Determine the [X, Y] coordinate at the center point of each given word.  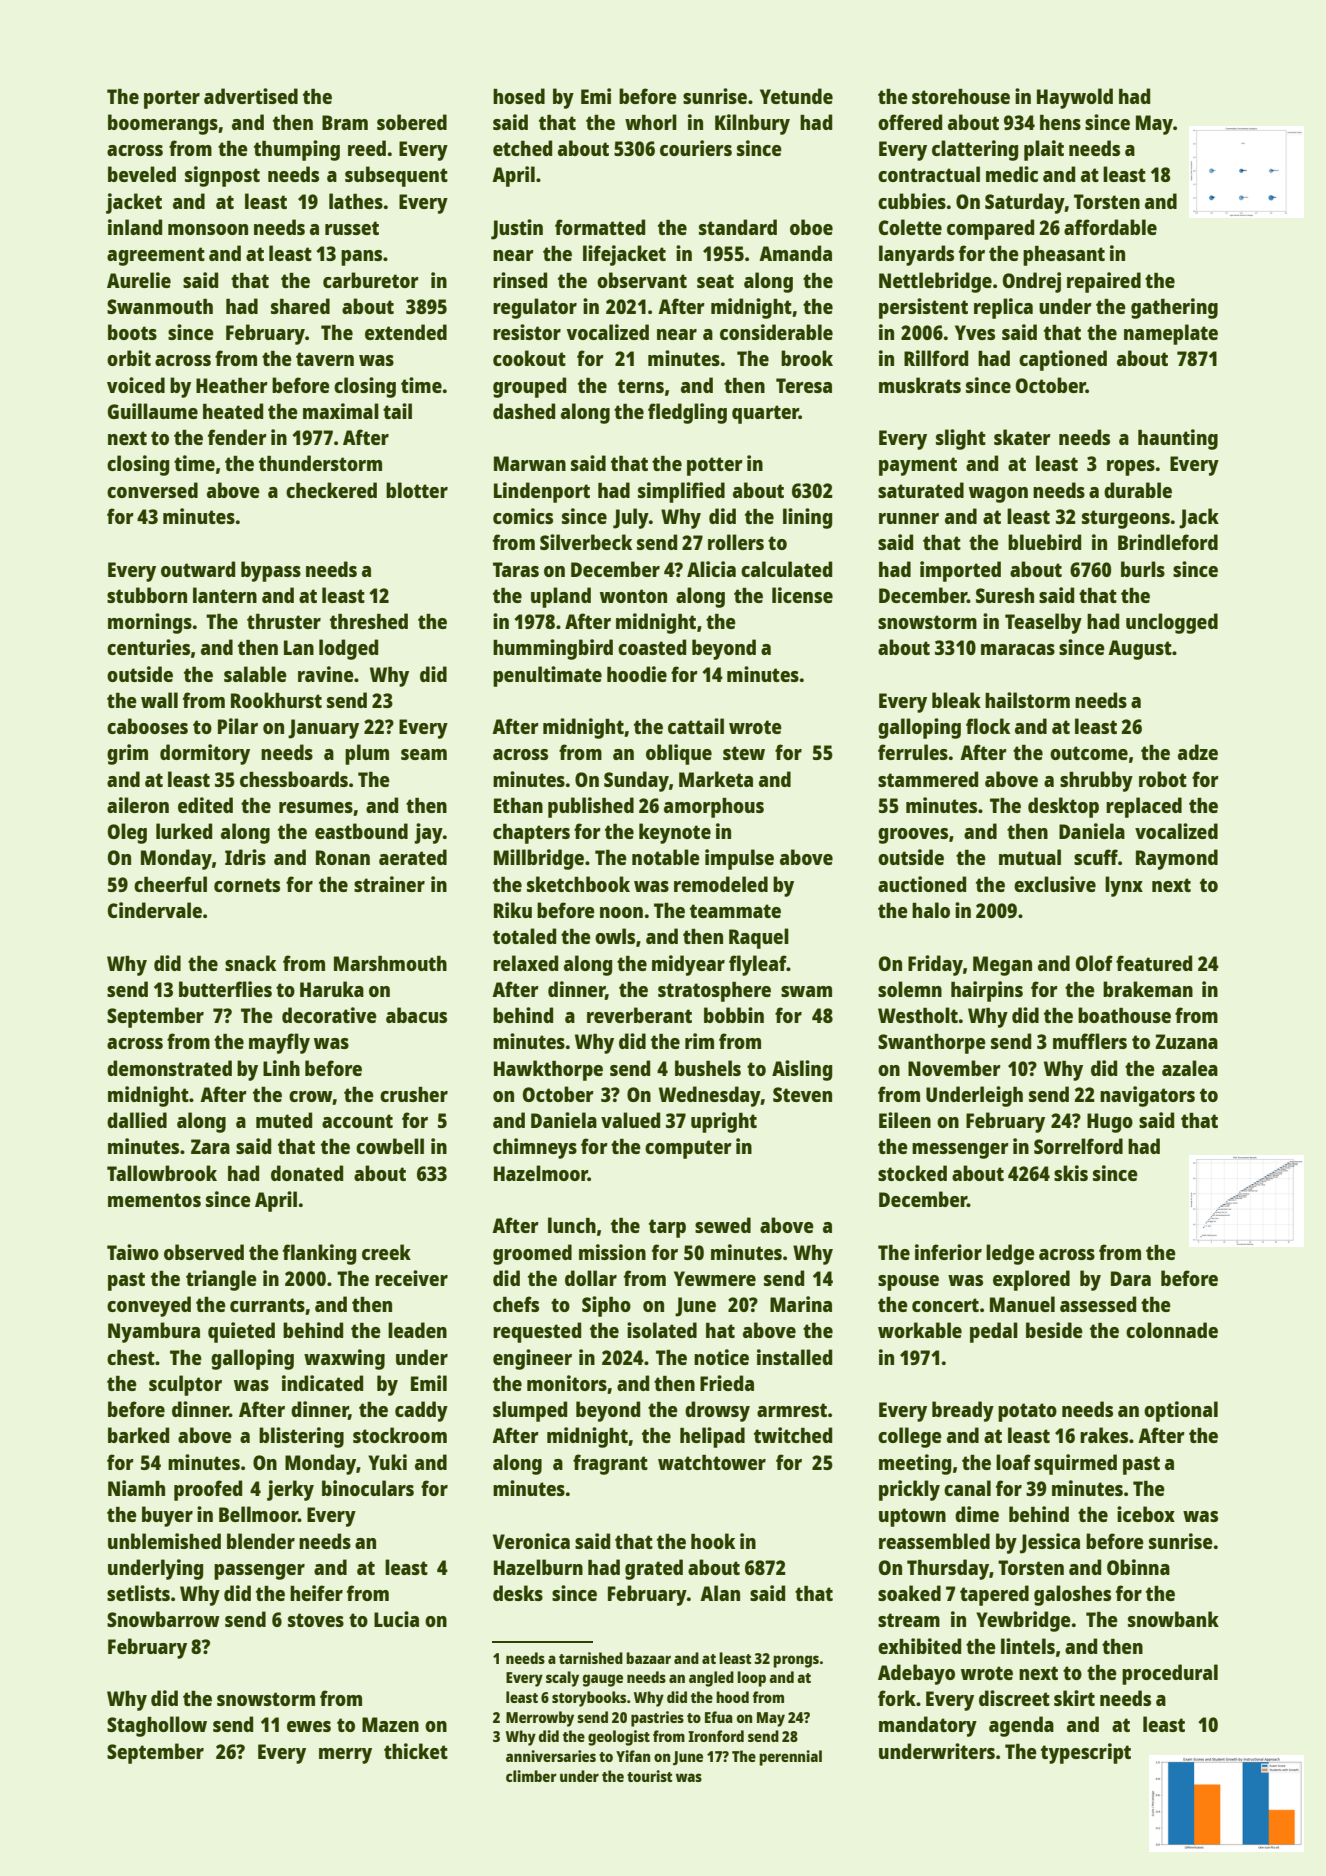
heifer [316, 1593]
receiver [411, 1278]
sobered [412, 122]
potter [715, 466]
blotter [417, 490]
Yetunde [796, 96]
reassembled [934, 1541]
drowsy [717, 1411]
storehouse [961, 96]
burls [1143, 569]
